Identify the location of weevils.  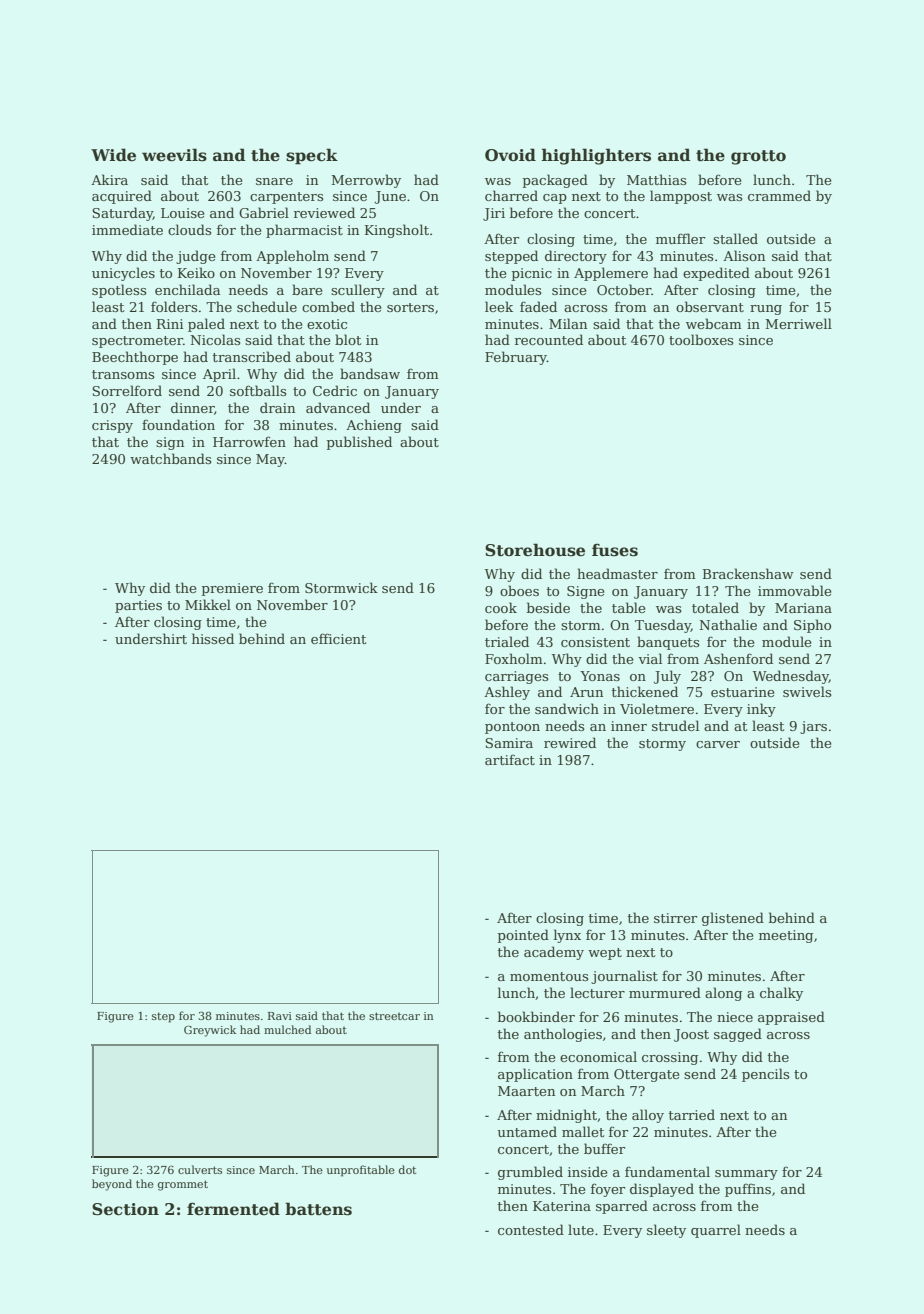
(174, 155).
